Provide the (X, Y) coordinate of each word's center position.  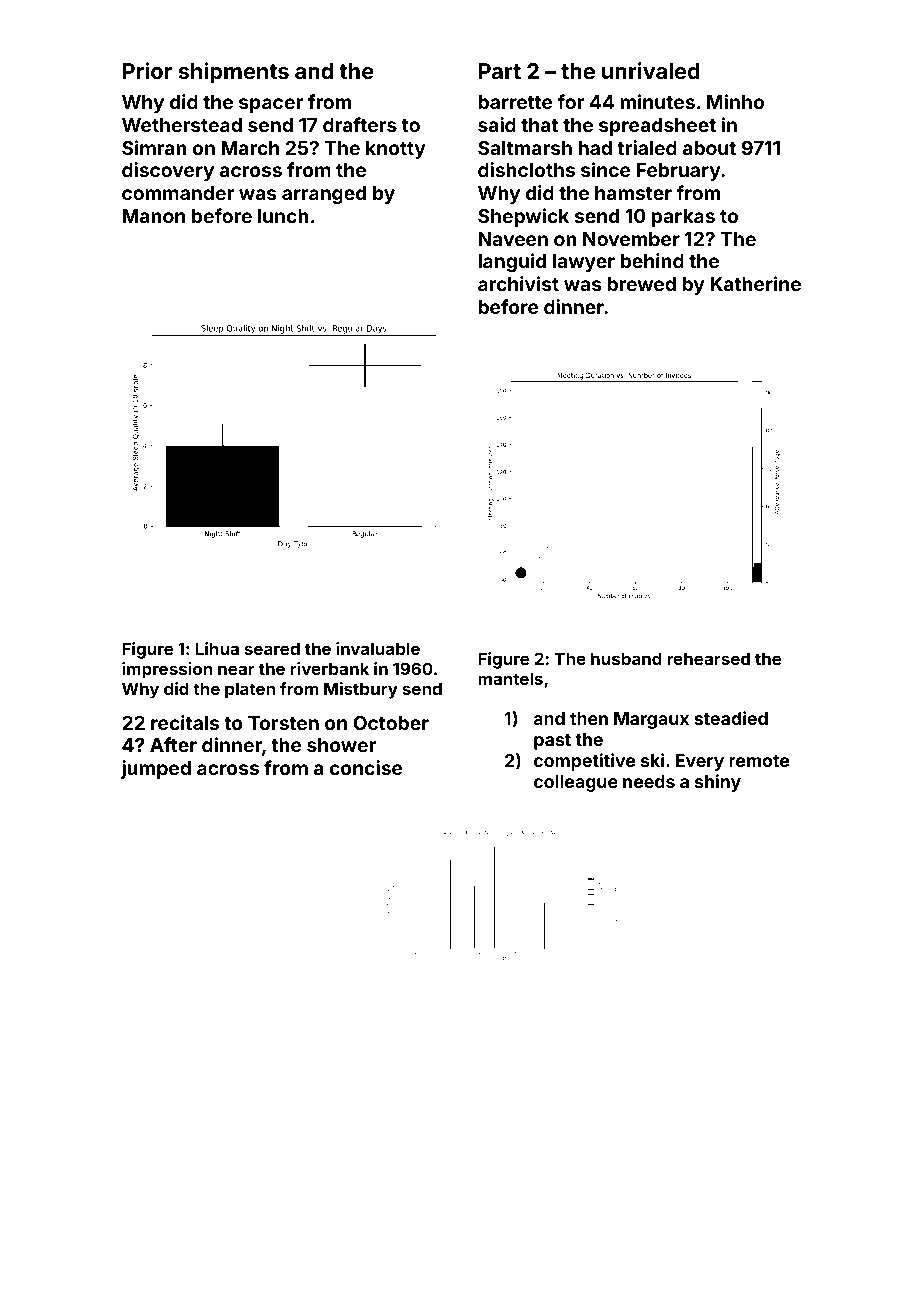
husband (626, 658)
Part (500, 71)
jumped (156, 769)
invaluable (378, 648)
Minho (735, 101)
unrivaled (651, 70)
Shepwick (523, 217)
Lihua (217, 648)
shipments (234, 73)
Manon (154, 216)
